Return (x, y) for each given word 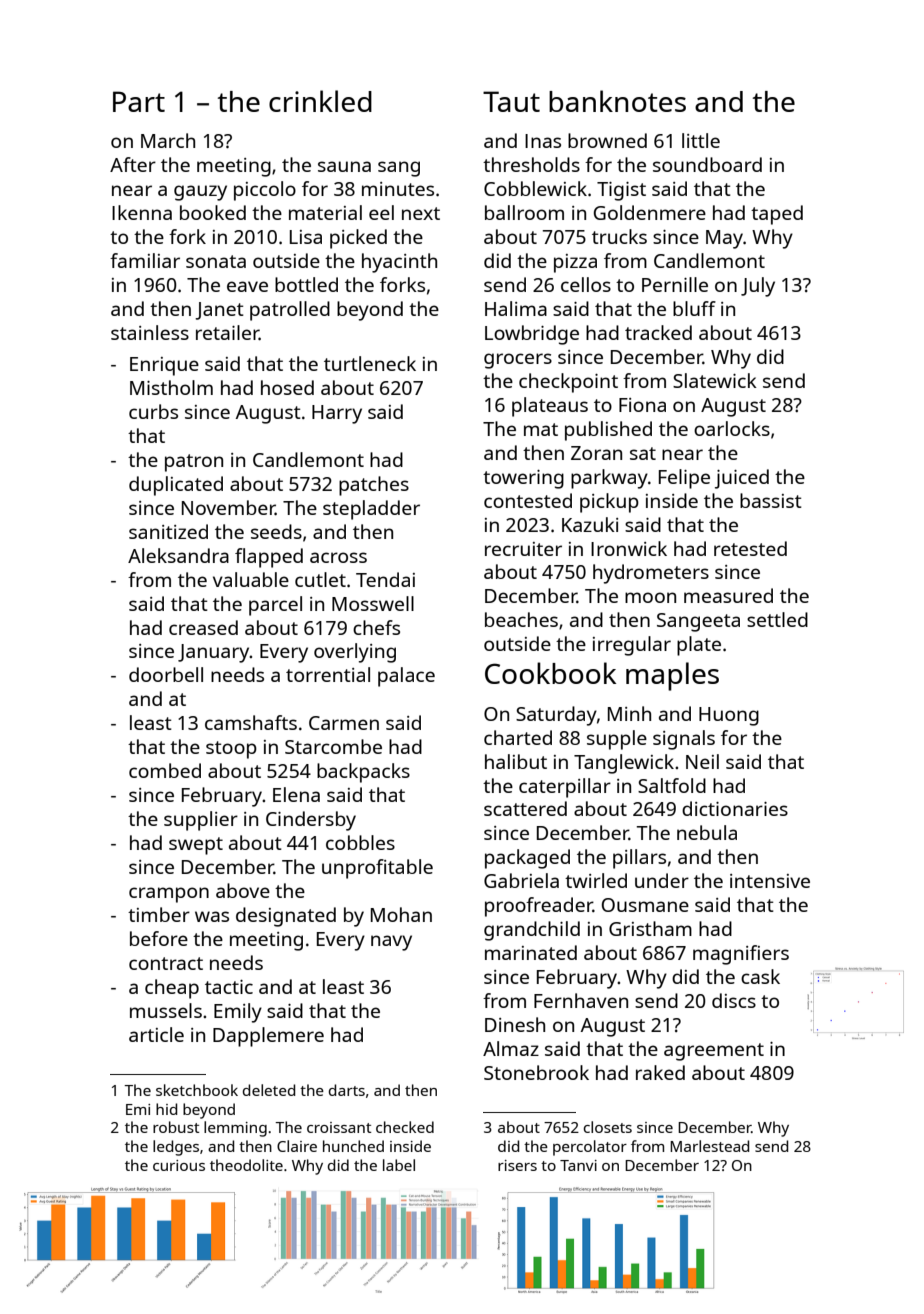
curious (179, 1165)
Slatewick (715, 380)
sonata (216, 261)
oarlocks (732, 428)
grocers (518, 361)
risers (517, 1165)
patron (194, 463)
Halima (516, 308)
